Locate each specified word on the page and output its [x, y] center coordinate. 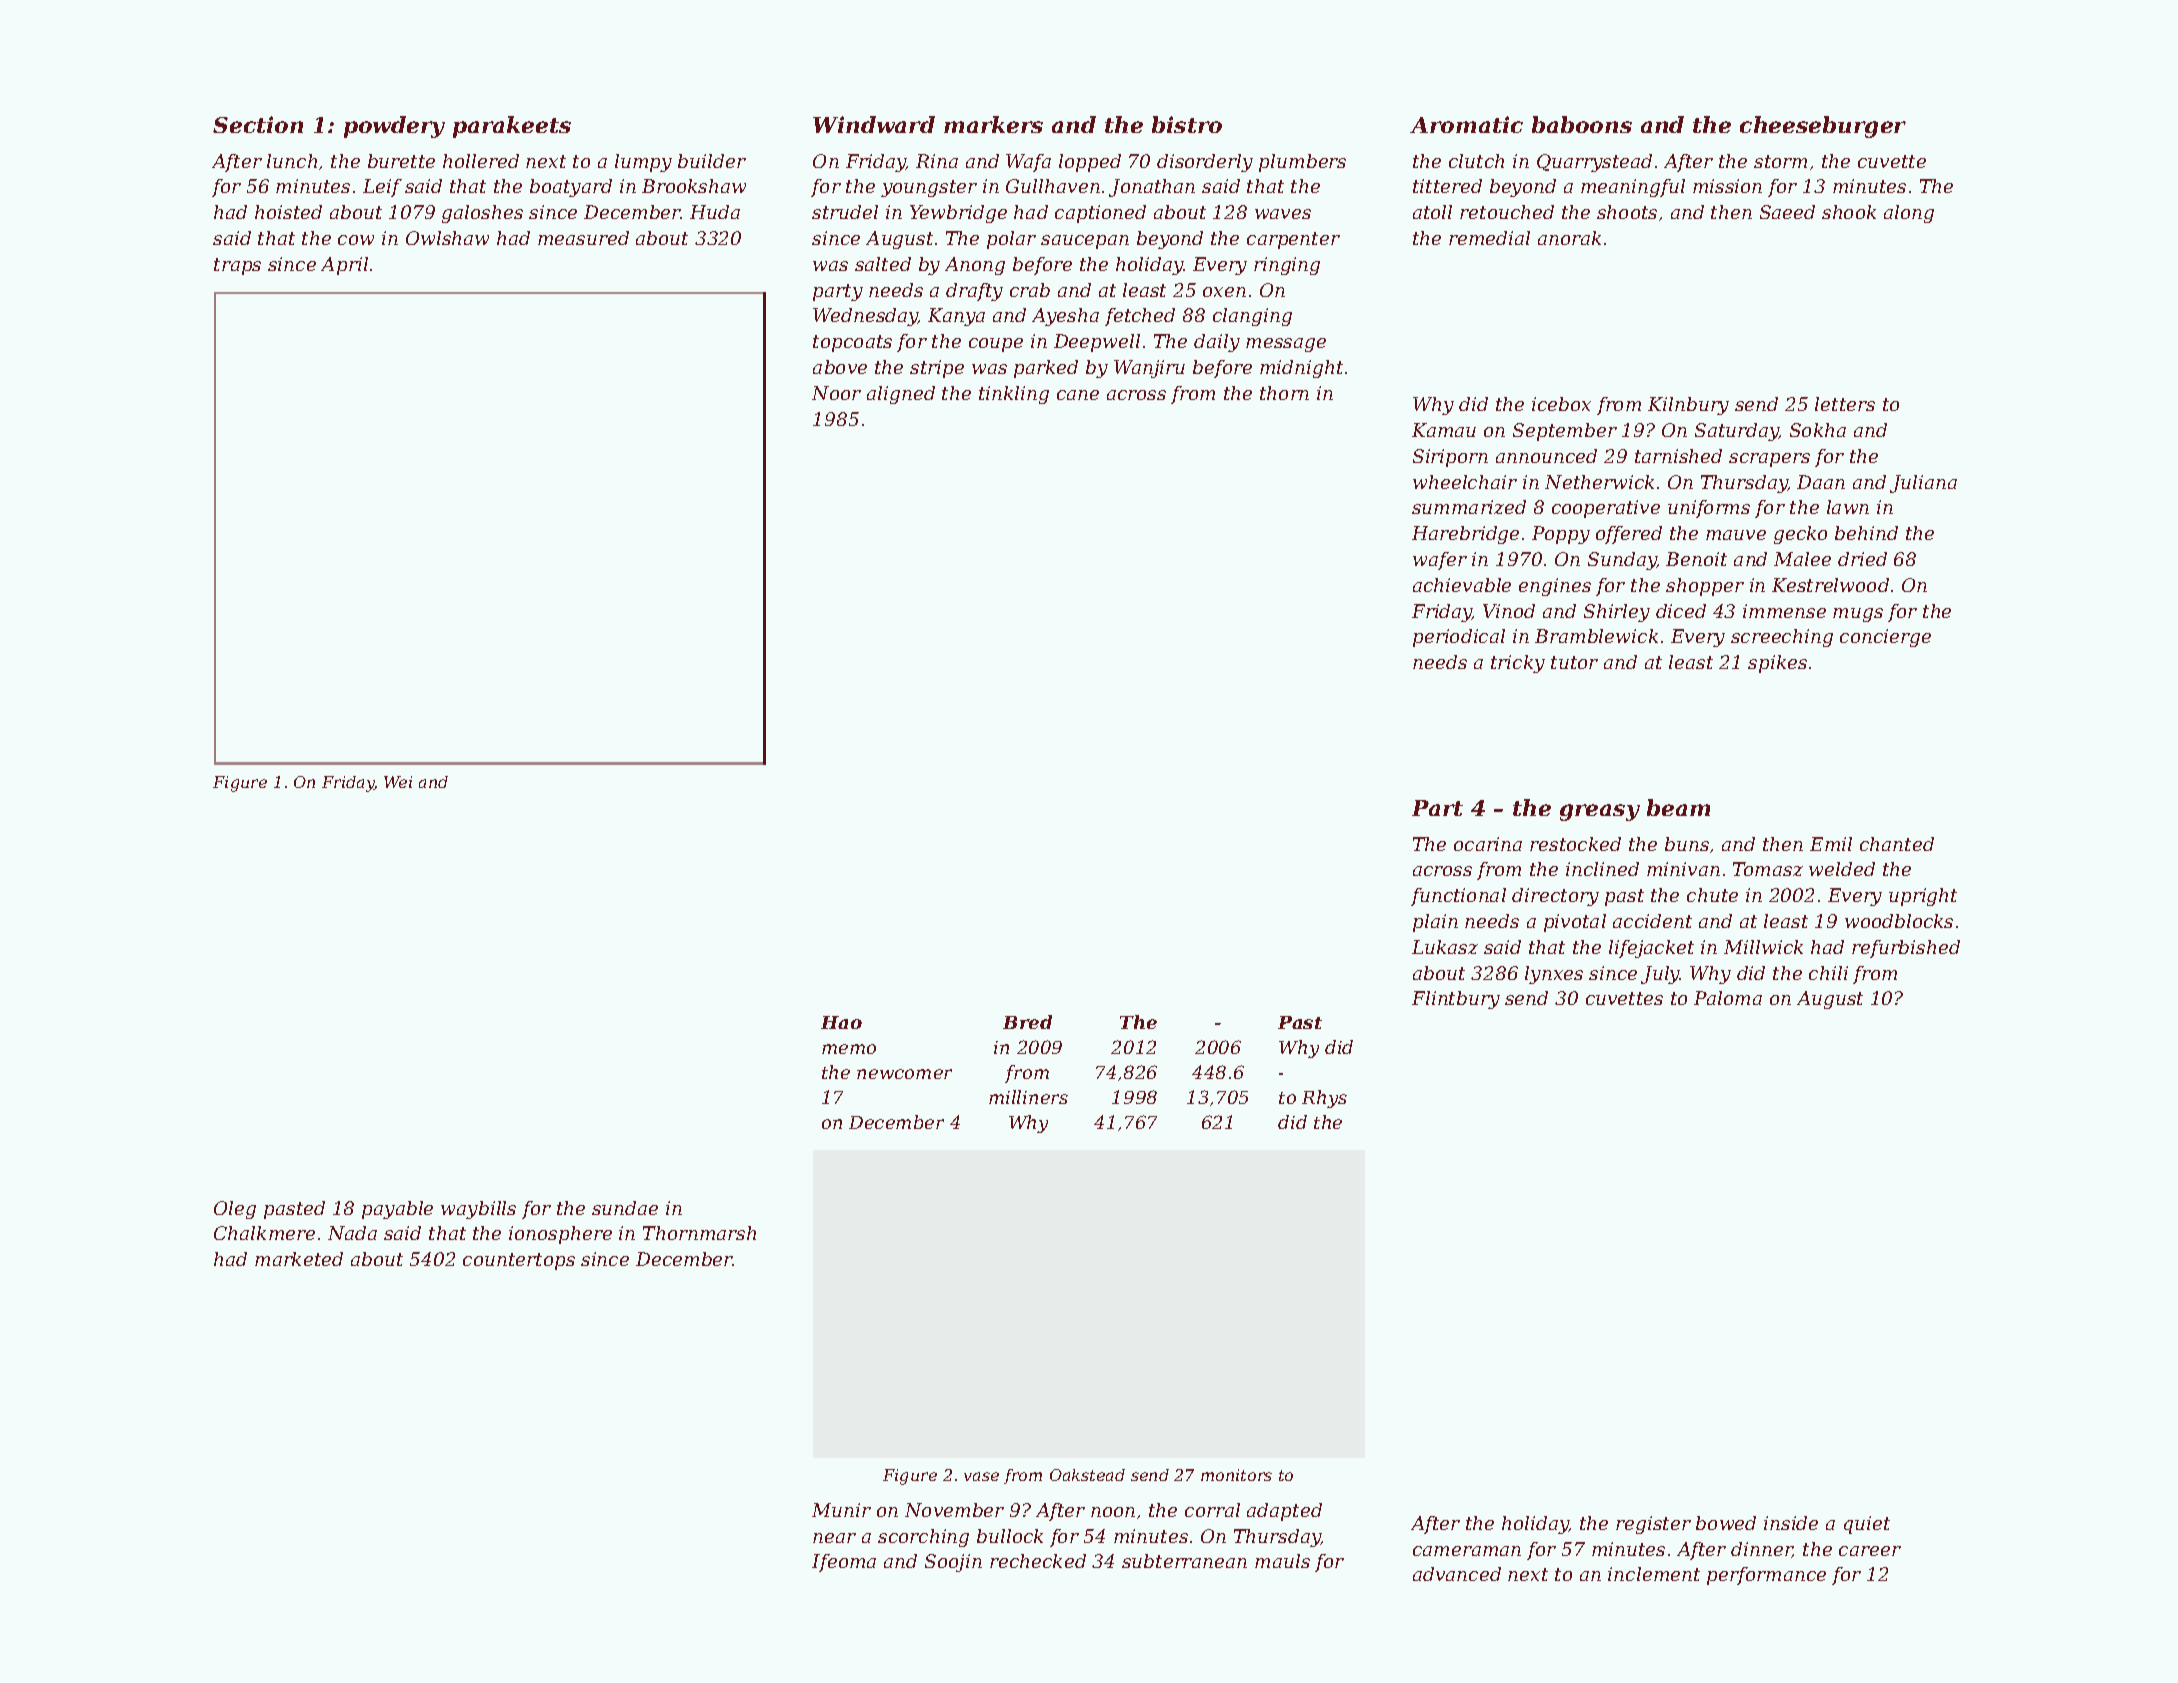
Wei [398, 782]
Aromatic [1466, 124]
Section [258, 124]
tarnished [1678, 456]
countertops [519, 1261]
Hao [841, 1022]
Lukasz [1445, 947]
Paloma [1728, 998]
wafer [1440, 561]
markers [993, 124]
